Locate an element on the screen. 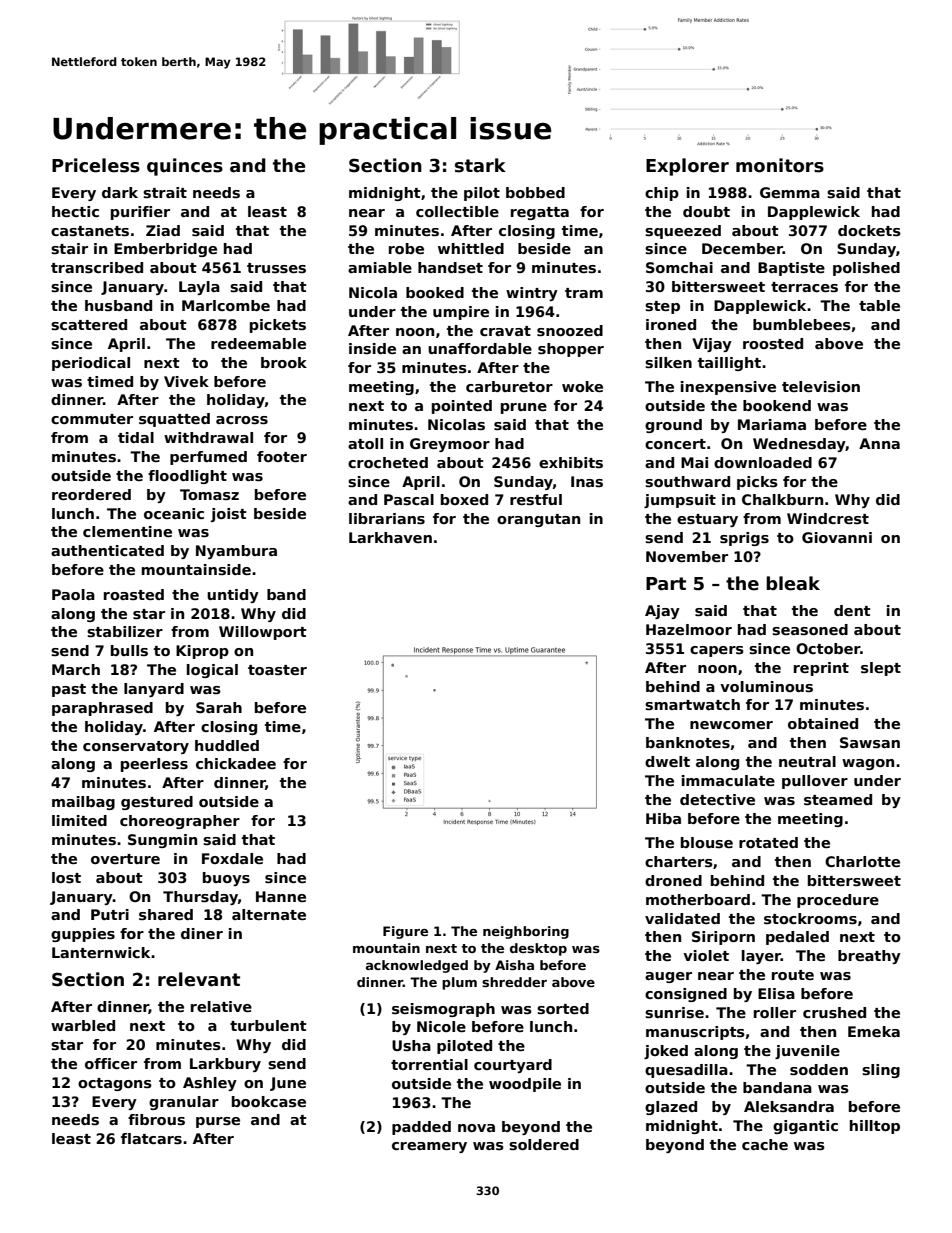 The height and width of the screenshot is (1233, 952). Vivek is located at coordinates (186, 381).
